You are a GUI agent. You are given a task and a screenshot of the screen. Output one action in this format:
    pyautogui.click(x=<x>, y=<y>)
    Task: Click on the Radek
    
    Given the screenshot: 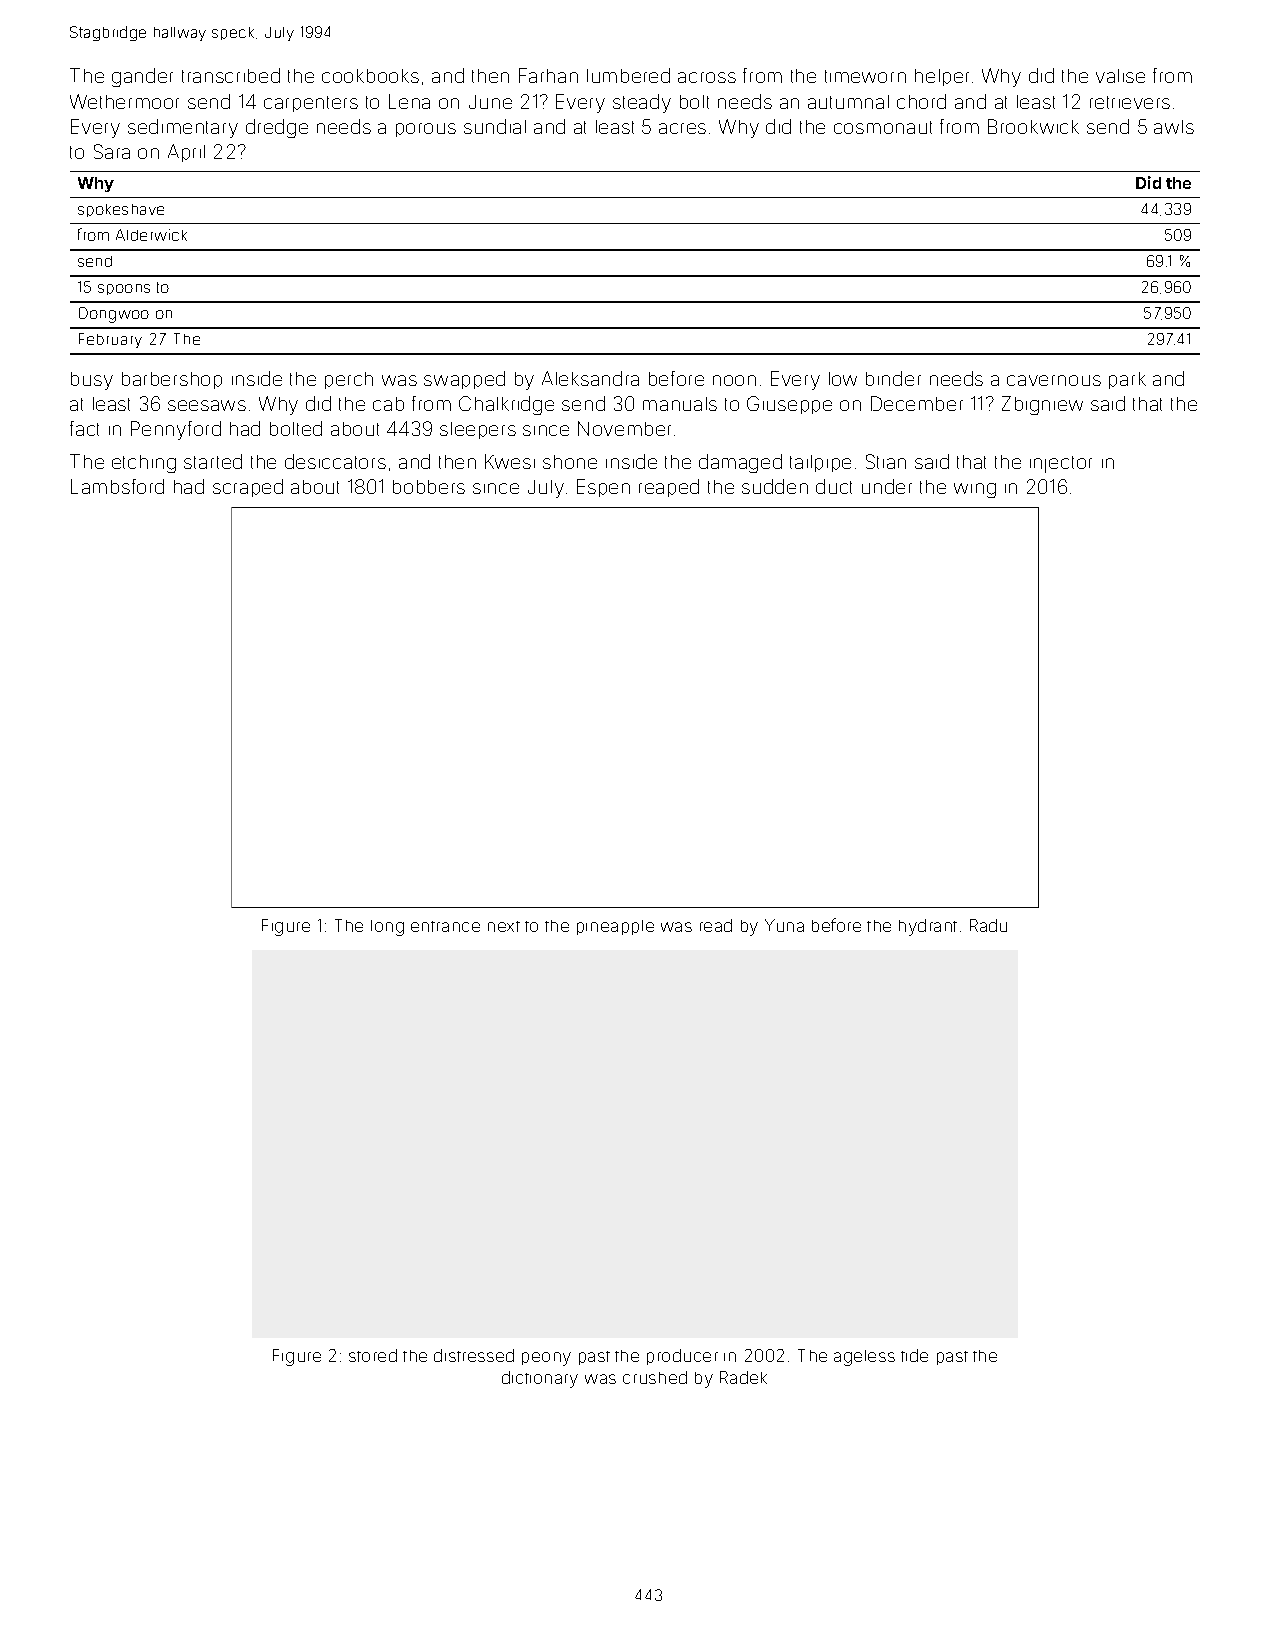 What is the action you would take?
    pyautogui.click(x=743, y=1377)
